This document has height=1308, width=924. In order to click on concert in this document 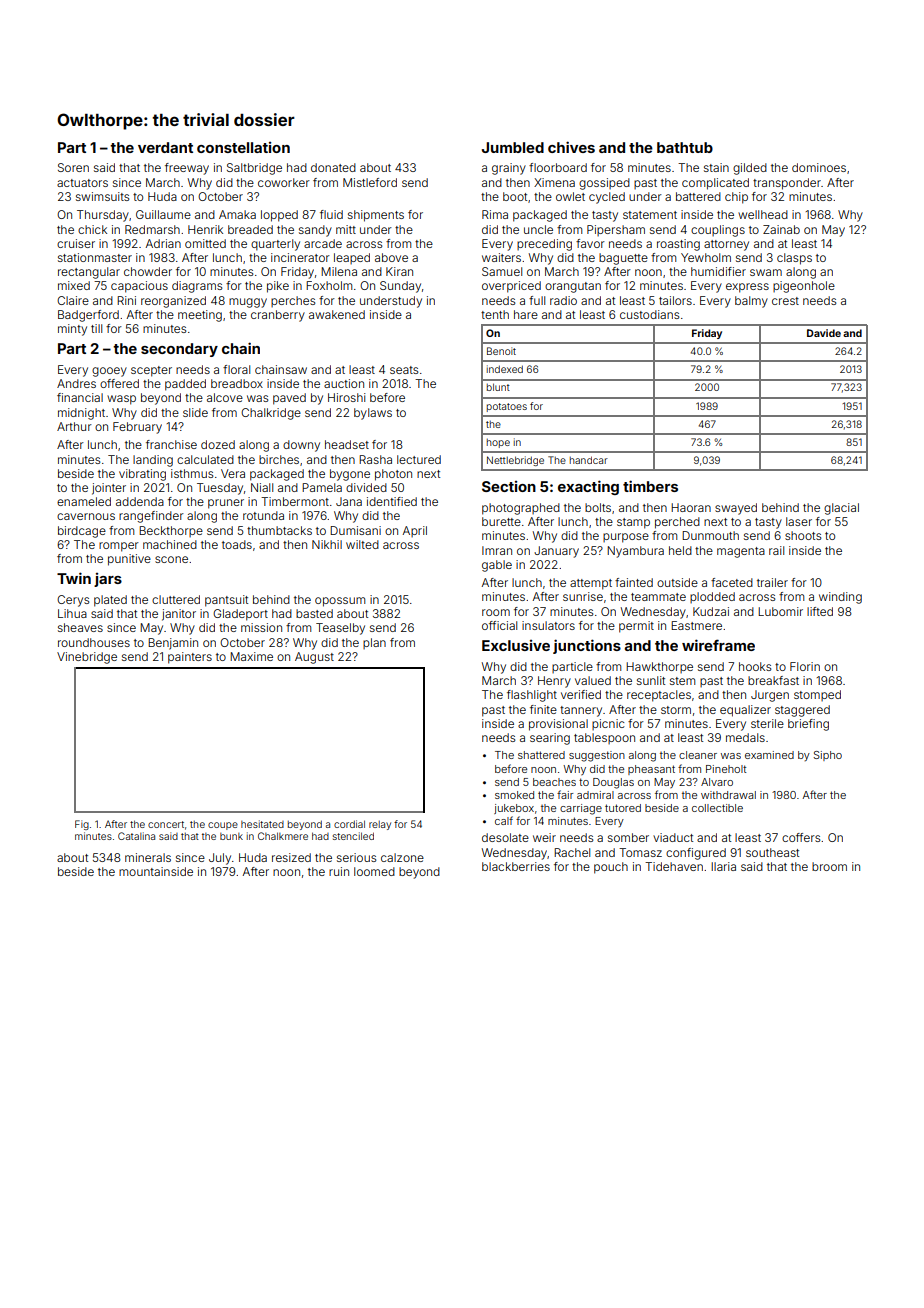, I will do `click(166, 824)`.
